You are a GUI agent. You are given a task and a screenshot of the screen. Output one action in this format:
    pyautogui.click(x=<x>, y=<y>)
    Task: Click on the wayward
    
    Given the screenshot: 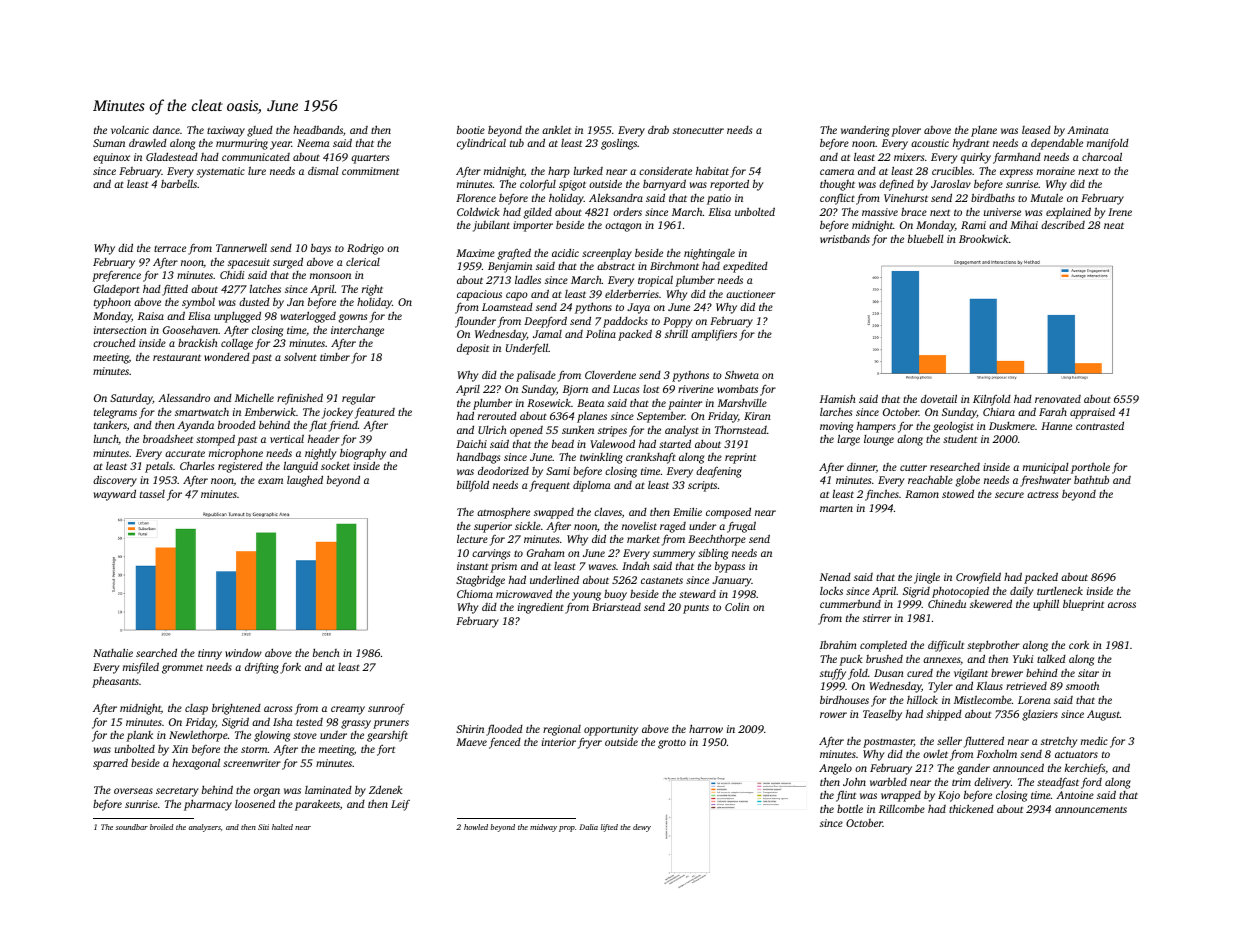 What is the action you would take?
    pyautogui.click(x=115, y=495)
